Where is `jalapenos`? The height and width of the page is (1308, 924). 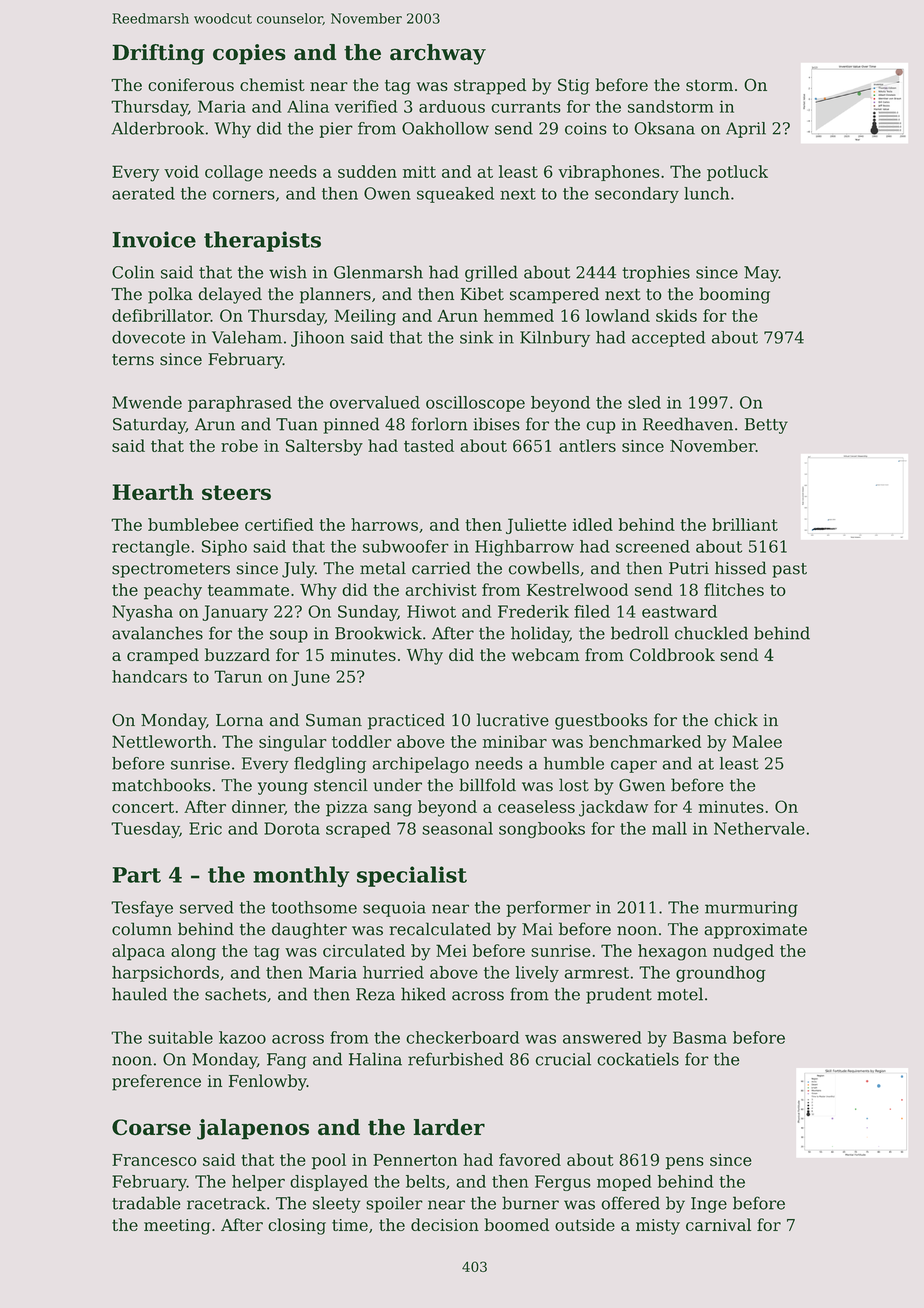
jalapenos is located at coordinates (253, 1129).
